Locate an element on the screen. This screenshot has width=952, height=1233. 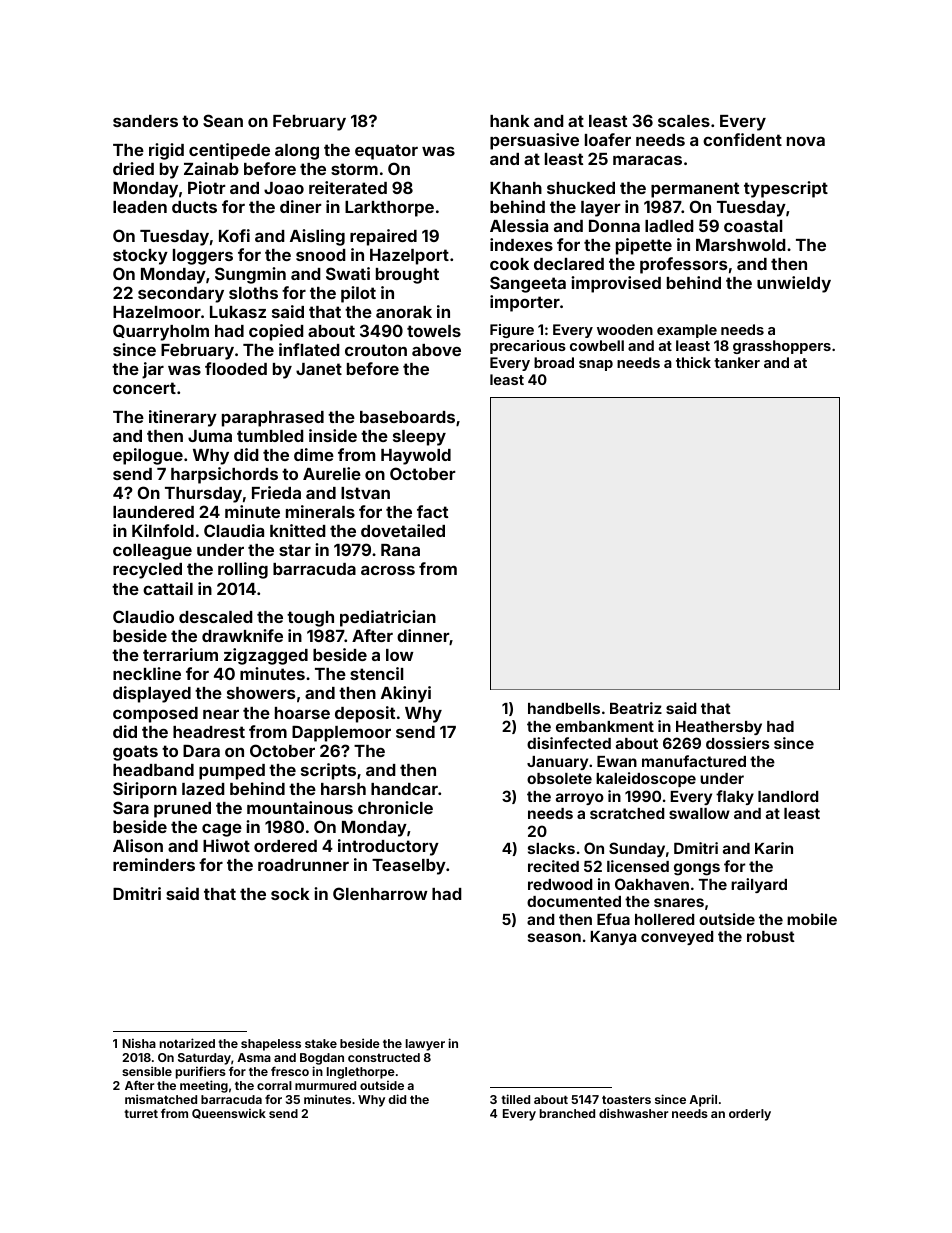
Heathersby is located at coordinates (719, 728).
